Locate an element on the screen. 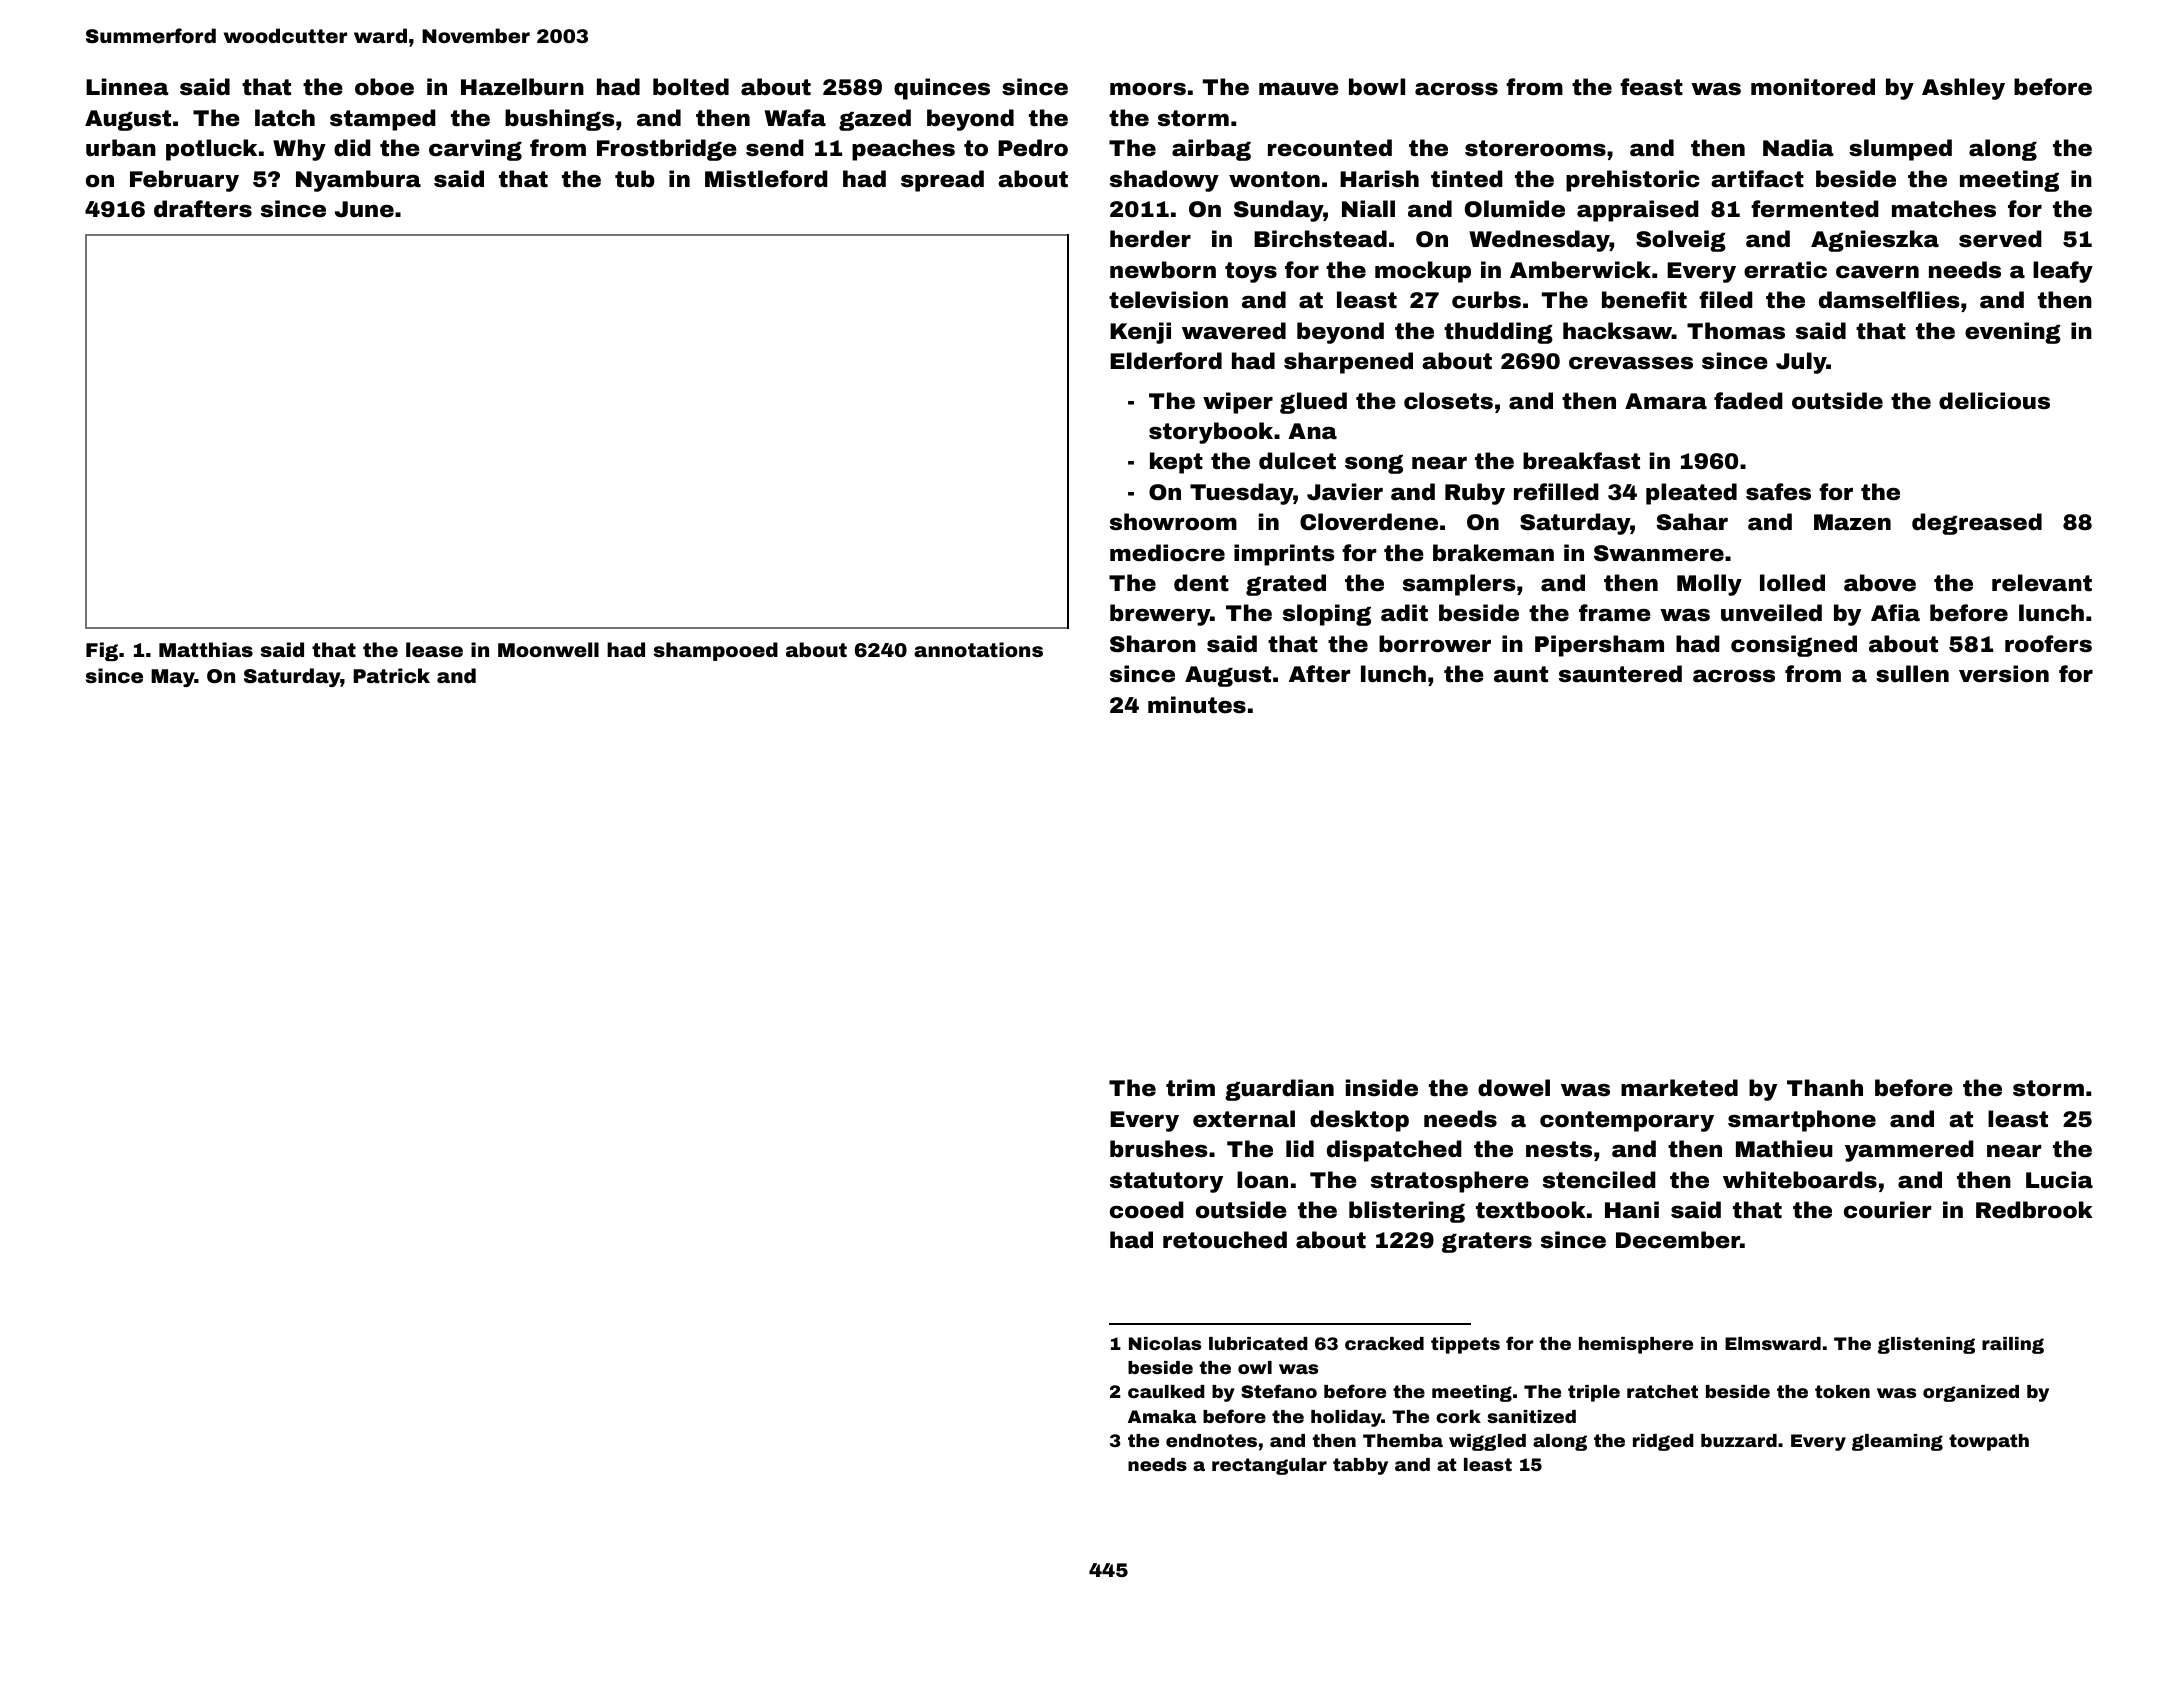 This screenshot has height=1683, width=2178. rectangular is located at coordinates (1269, 1466).
